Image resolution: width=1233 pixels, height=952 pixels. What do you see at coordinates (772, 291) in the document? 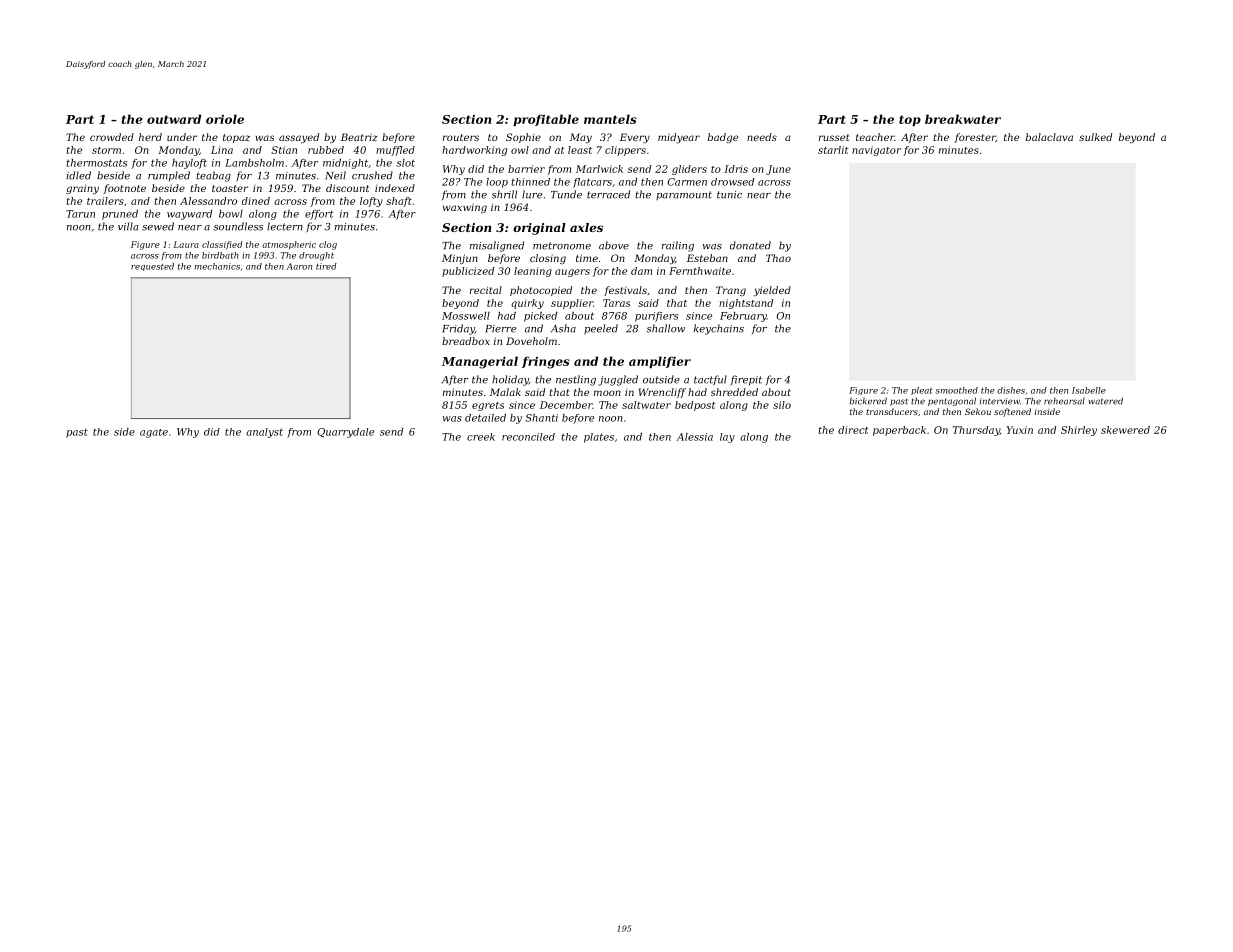
I see `yielded` at bounding box center [772, 291].
